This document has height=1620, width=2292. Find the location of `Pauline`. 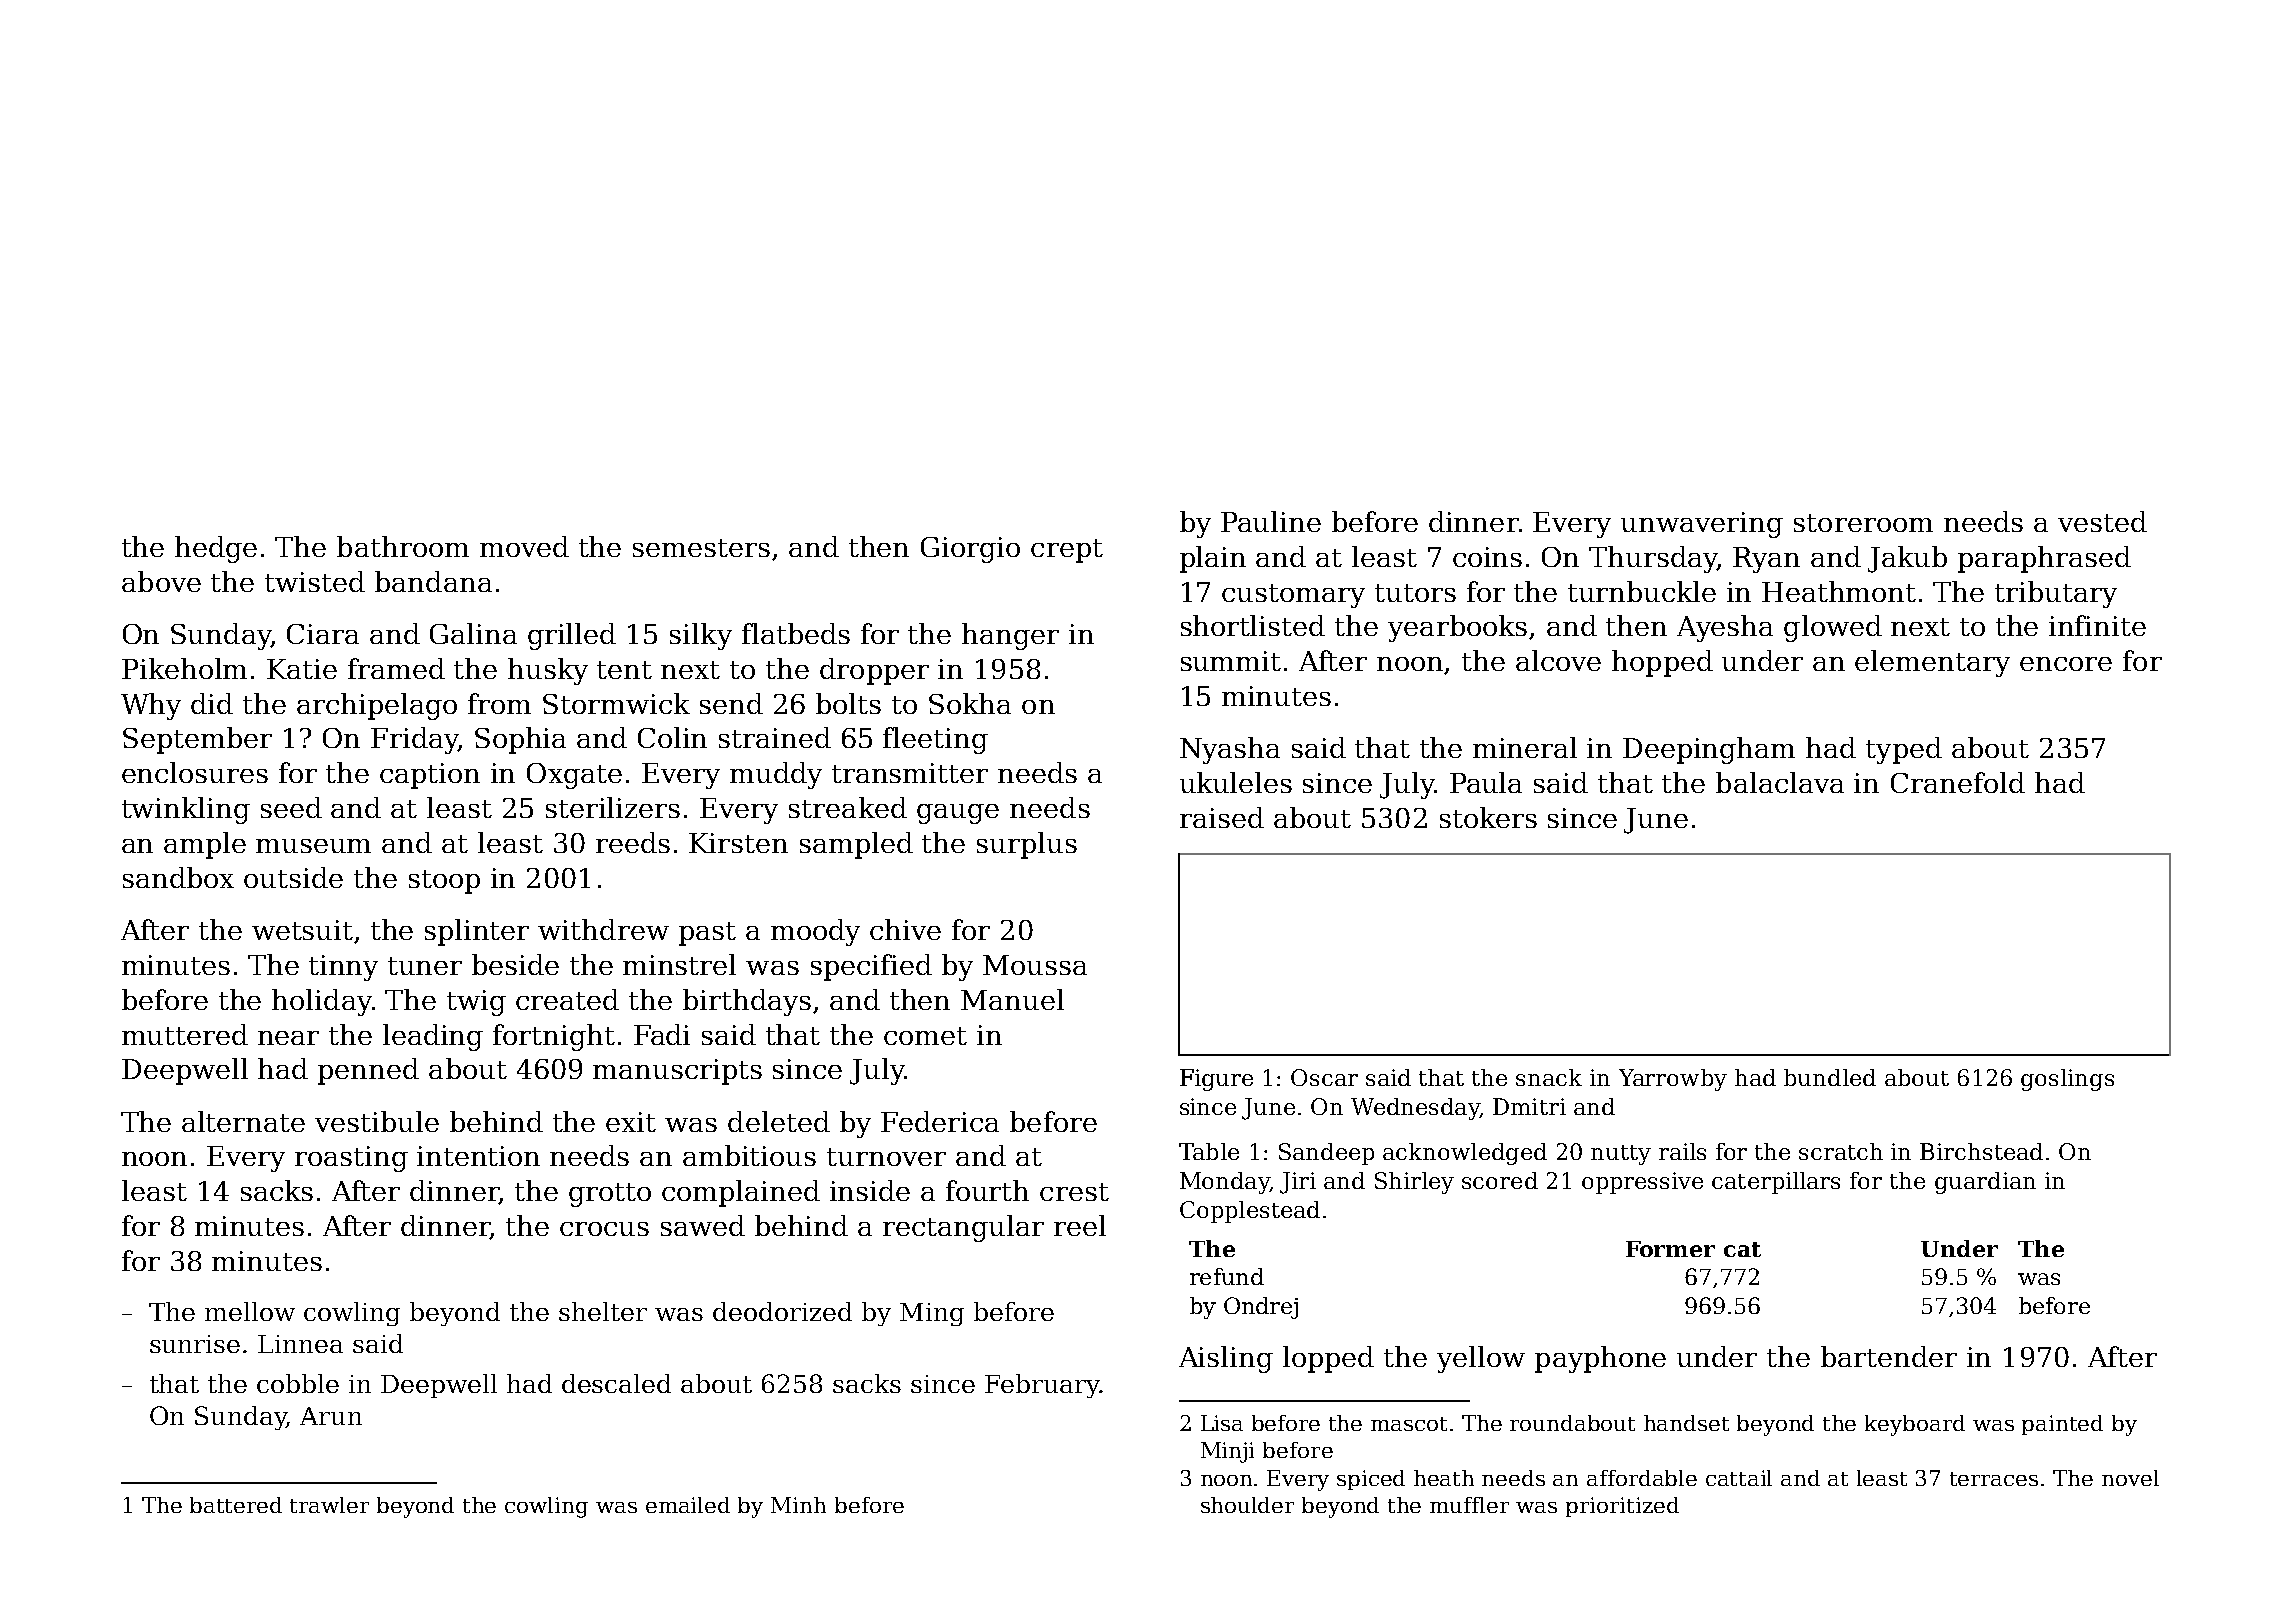

Pauline is located at coordinates (1271, 521).
